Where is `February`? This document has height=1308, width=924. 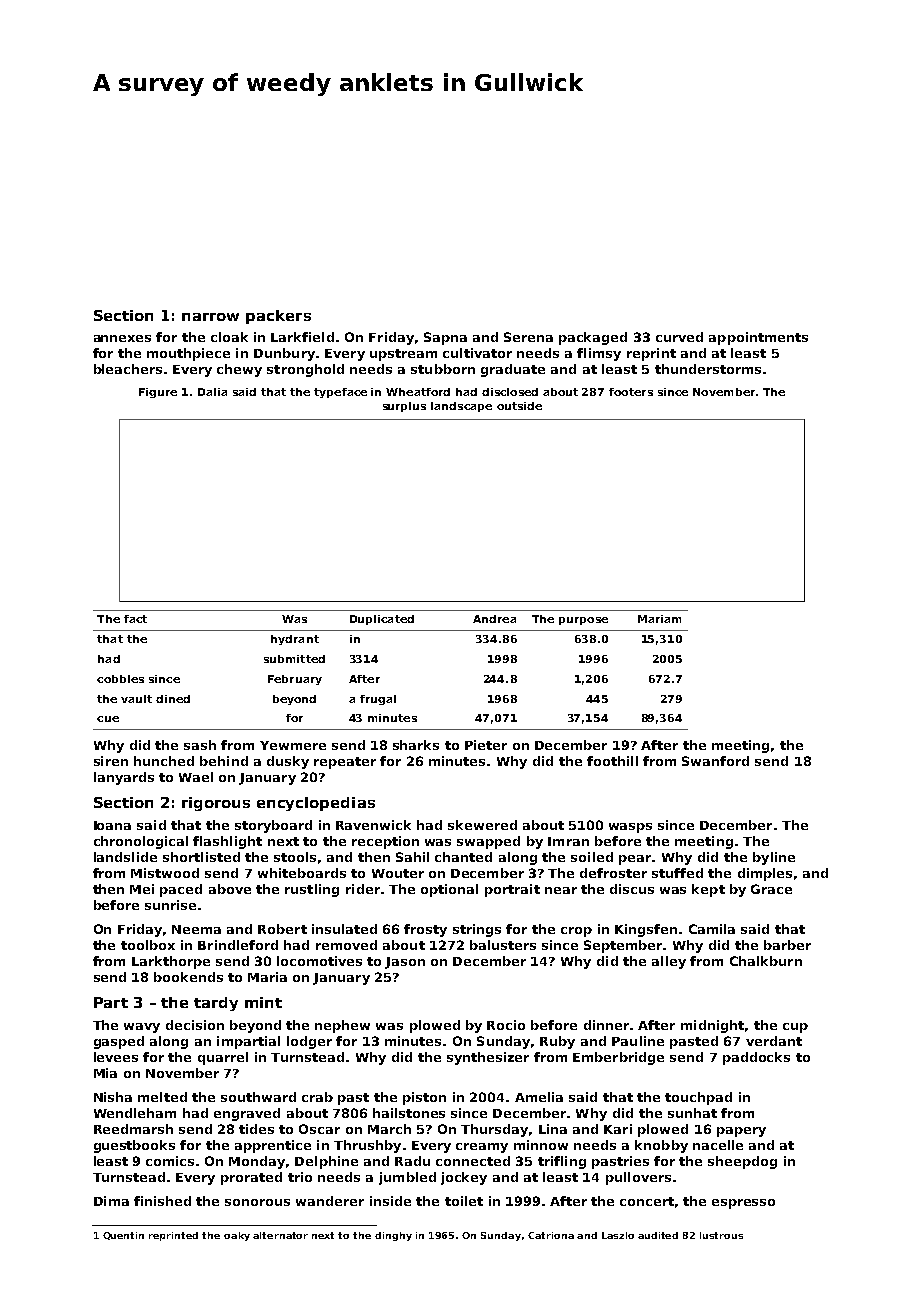
February is located at coordinates (295, 680).
